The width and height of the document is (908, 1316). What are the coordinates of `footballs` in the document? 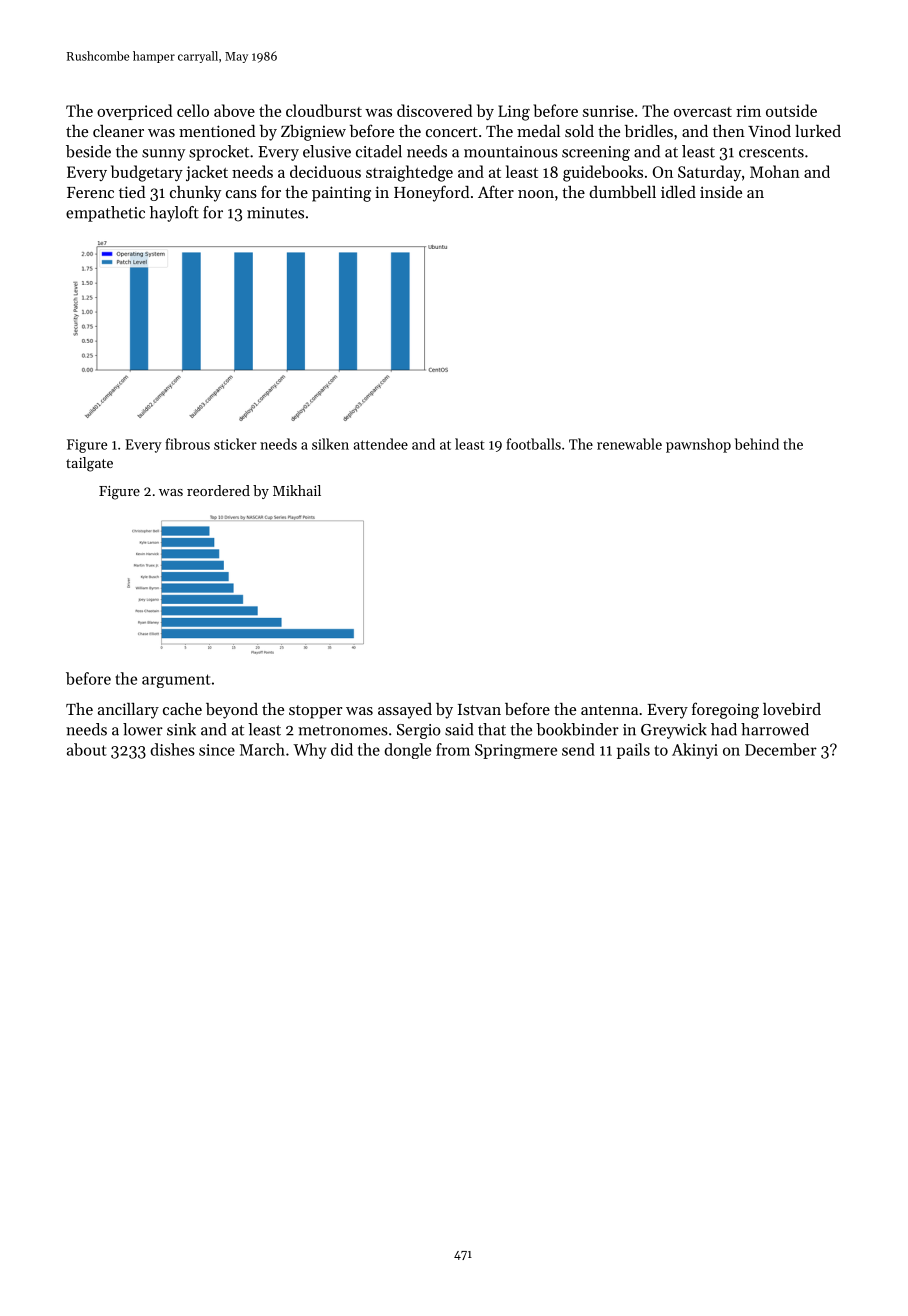 It's located at (533, 444).
